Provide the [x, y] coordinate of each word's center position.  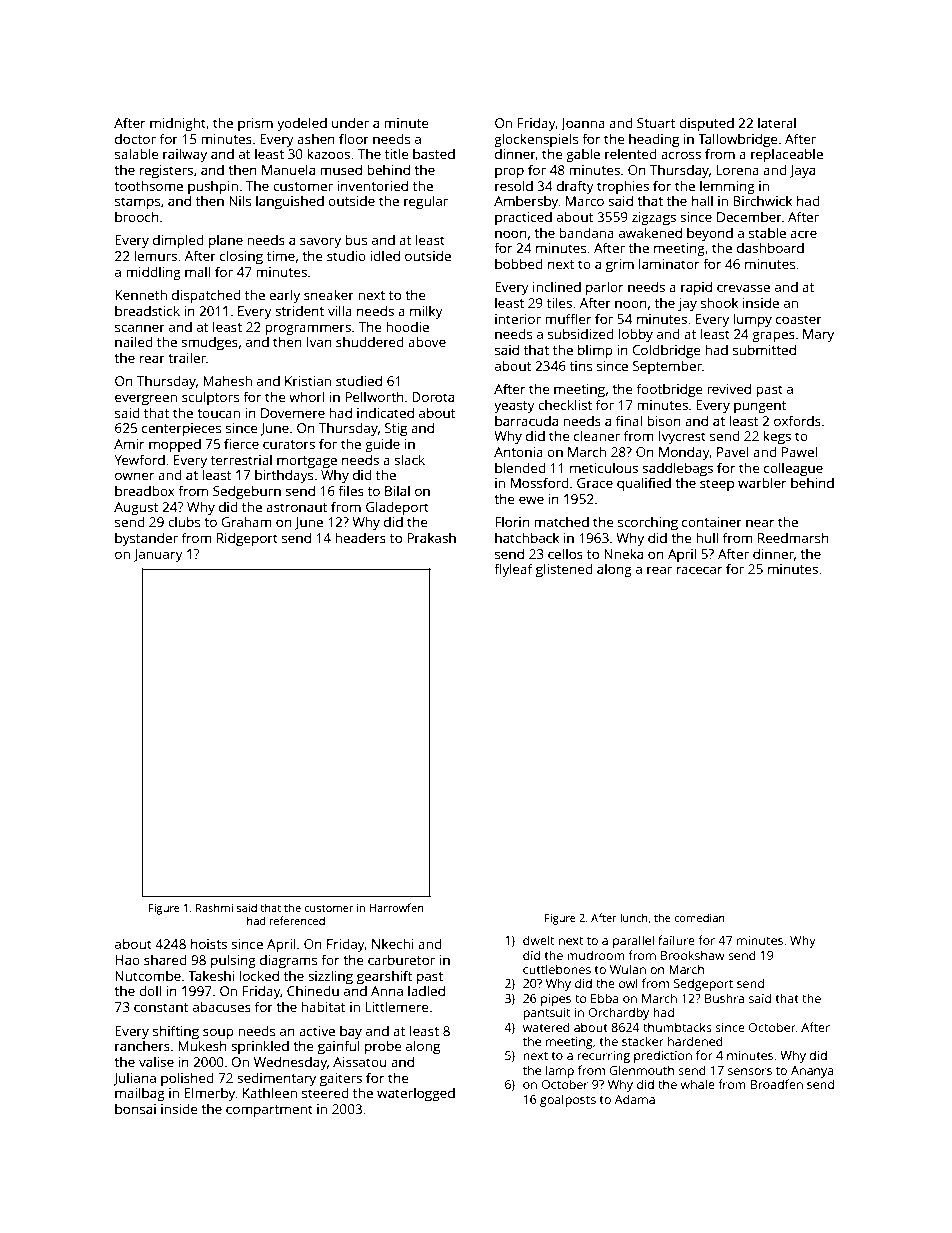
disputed [706, 124]
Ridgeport [247, 539]
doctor [135, 138]
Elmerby [210, 1094]
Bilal [397, 490]
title [397, 153]
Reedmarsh [793, 537]
